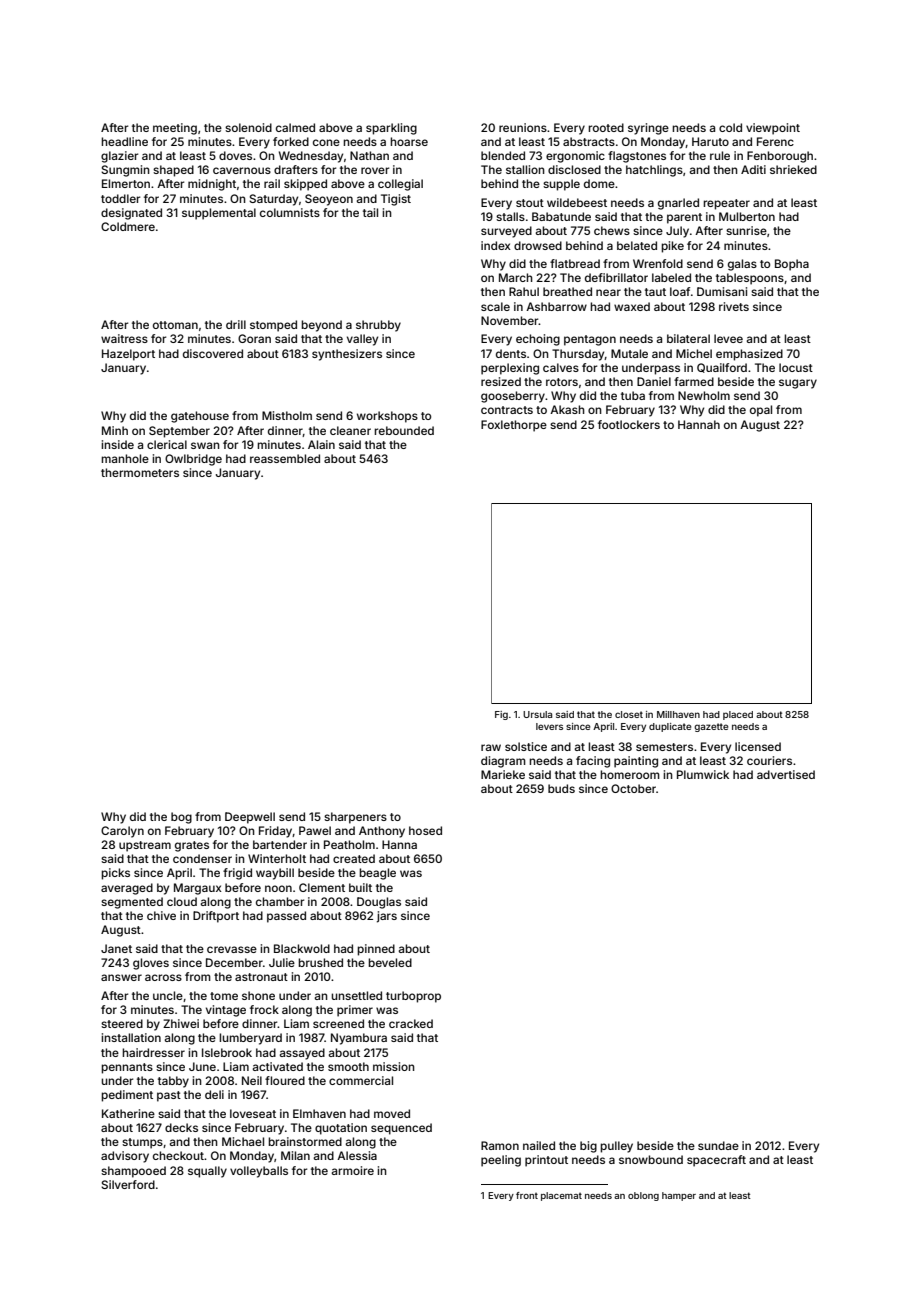  What do you see at coordinates (654, 381) in the page?
I see `Daniel` at bounding box center [654, 381].
